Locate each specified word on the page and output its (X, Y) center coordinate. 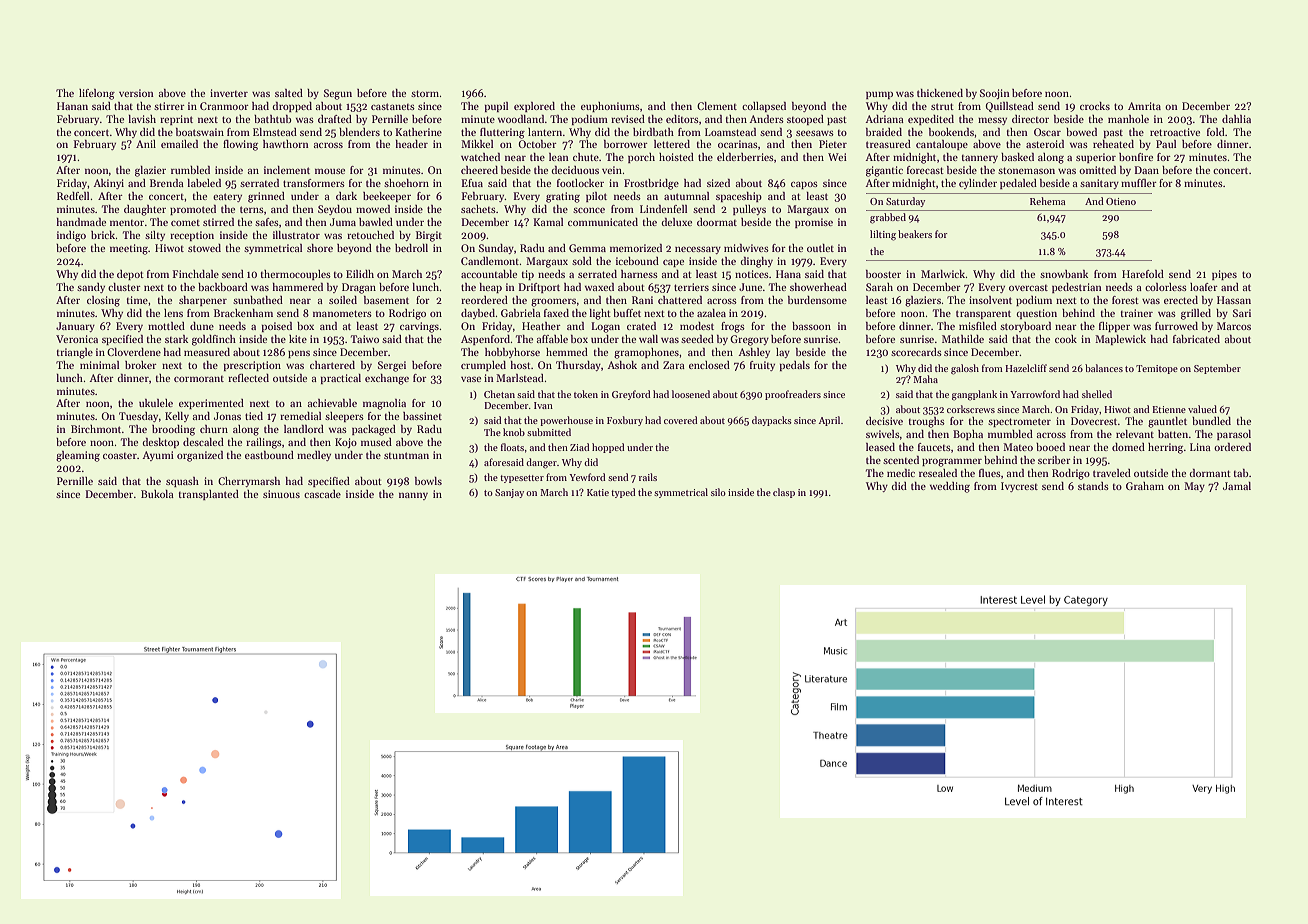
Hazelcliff (1026, 368)
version (136, 93)
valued (1202, 409)
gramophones (646, 353)
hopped (608, 448)
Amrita (1144, 106)
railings (264, 443)
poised (277, 327)
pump (879, 95)
